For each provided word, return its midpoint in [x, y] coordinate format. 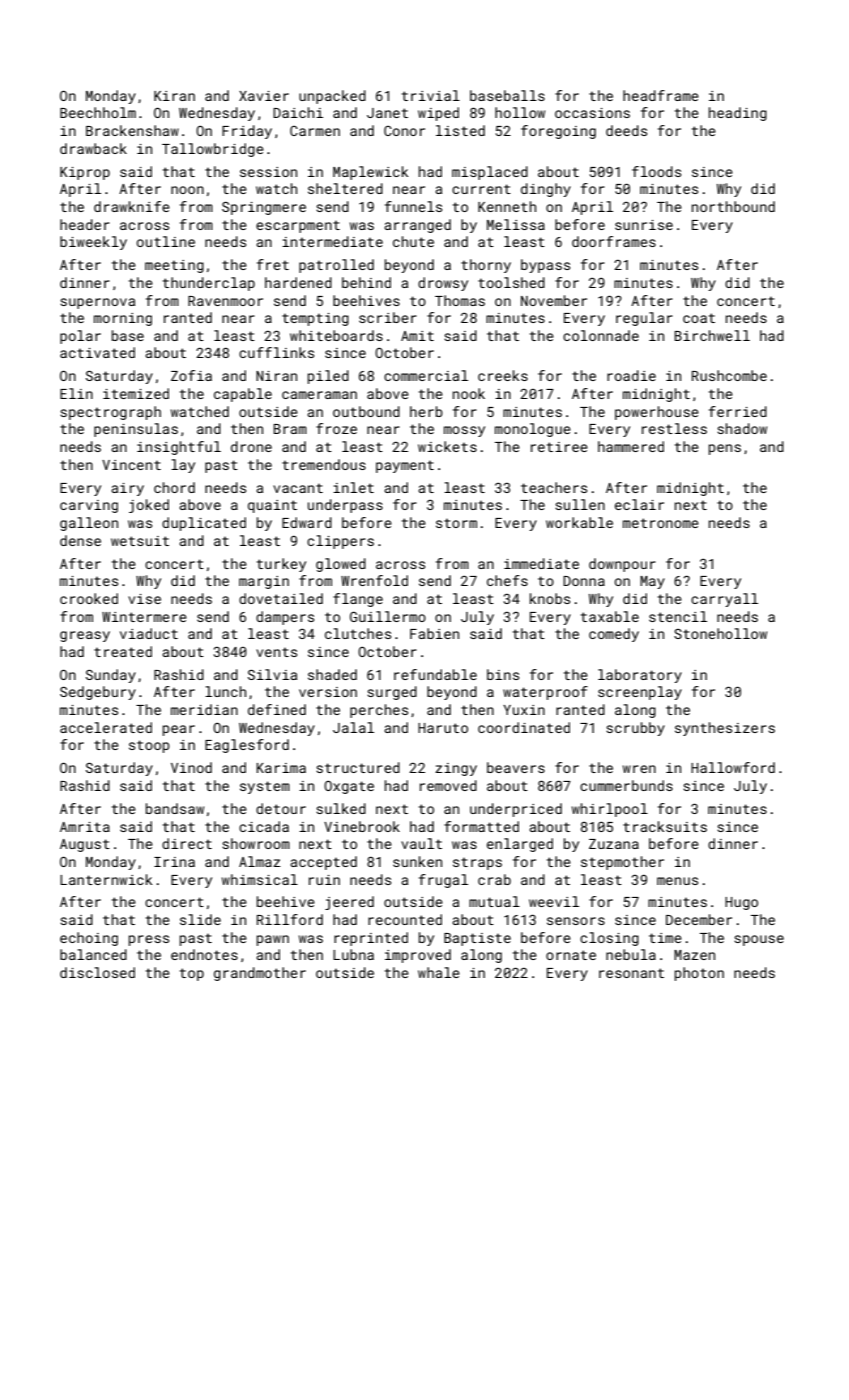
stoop [149, 746]
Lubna [353, 954]
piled [328, 377]
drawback [93, 148]
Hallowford [733, 767]
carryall [724, 600]
